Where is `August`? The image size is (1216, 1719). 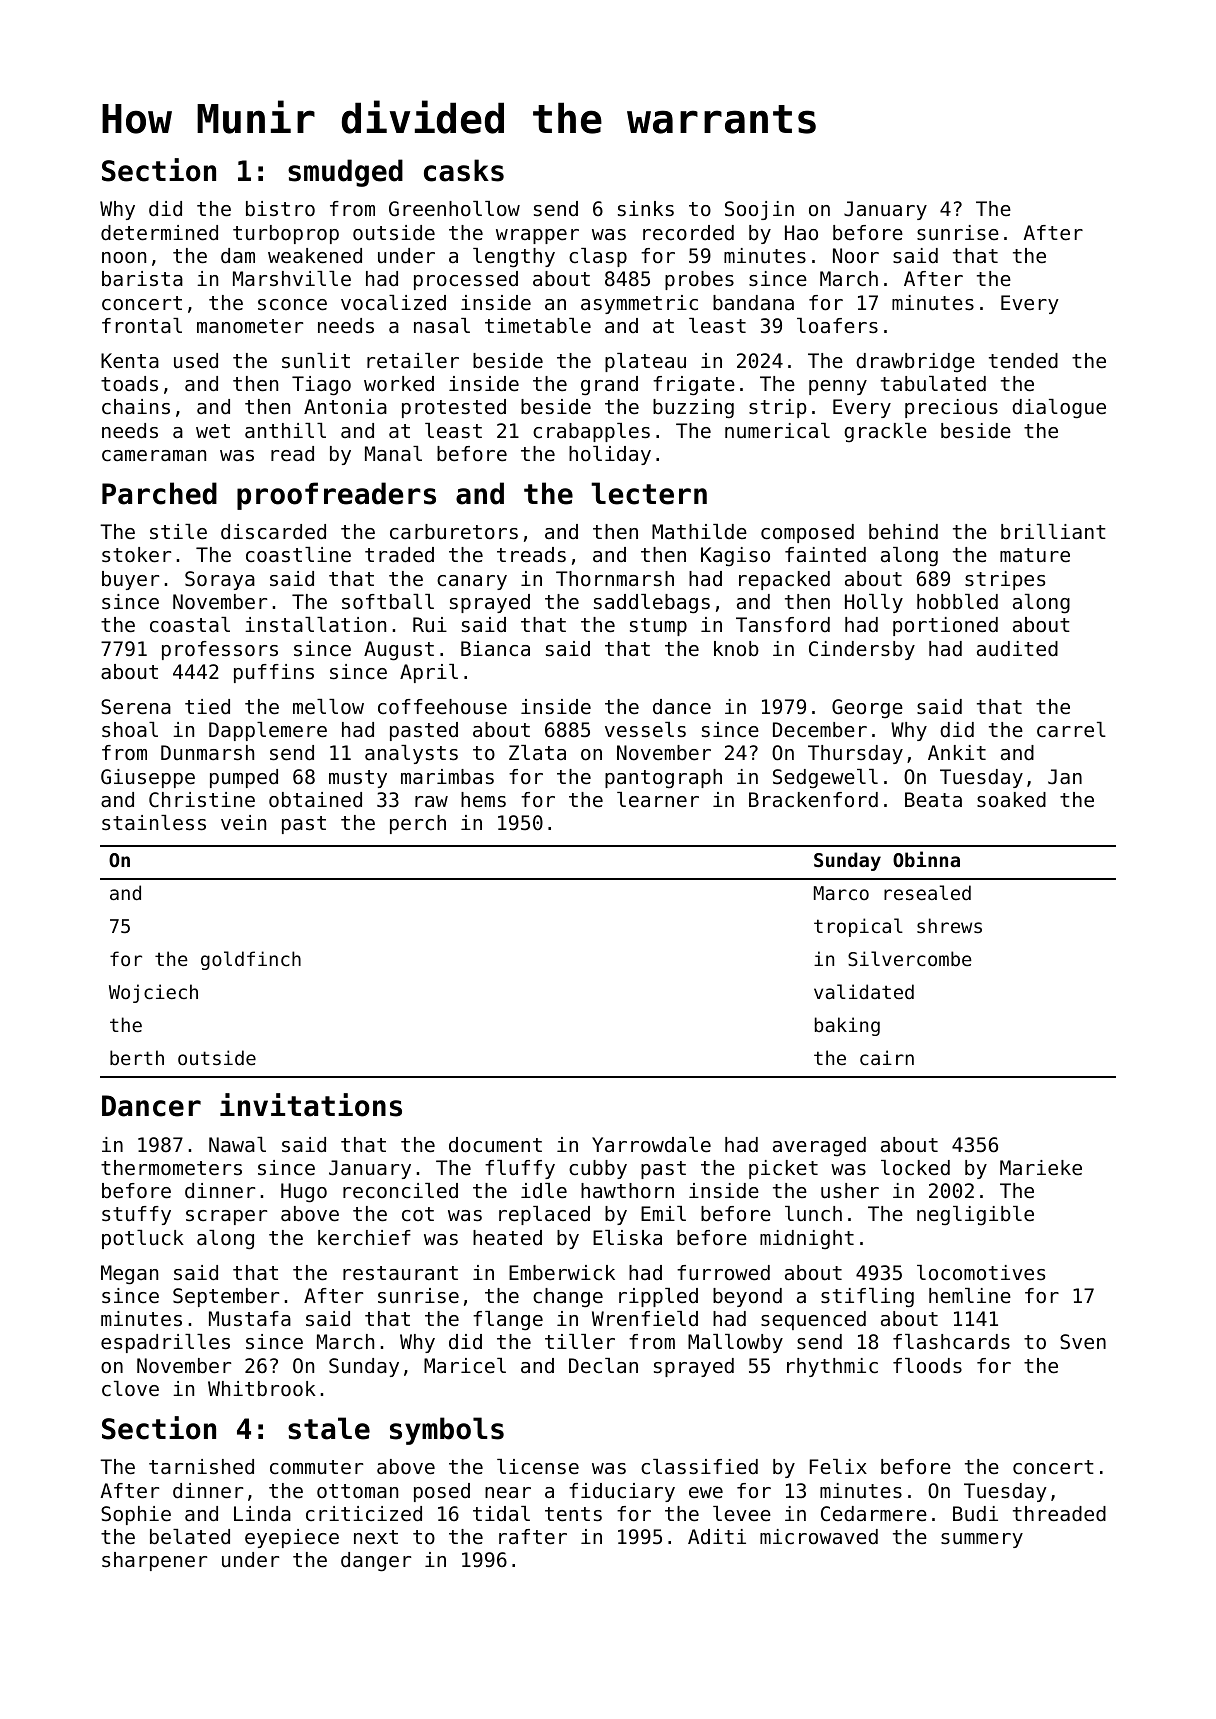
August is located at coordinates (399, 651).
